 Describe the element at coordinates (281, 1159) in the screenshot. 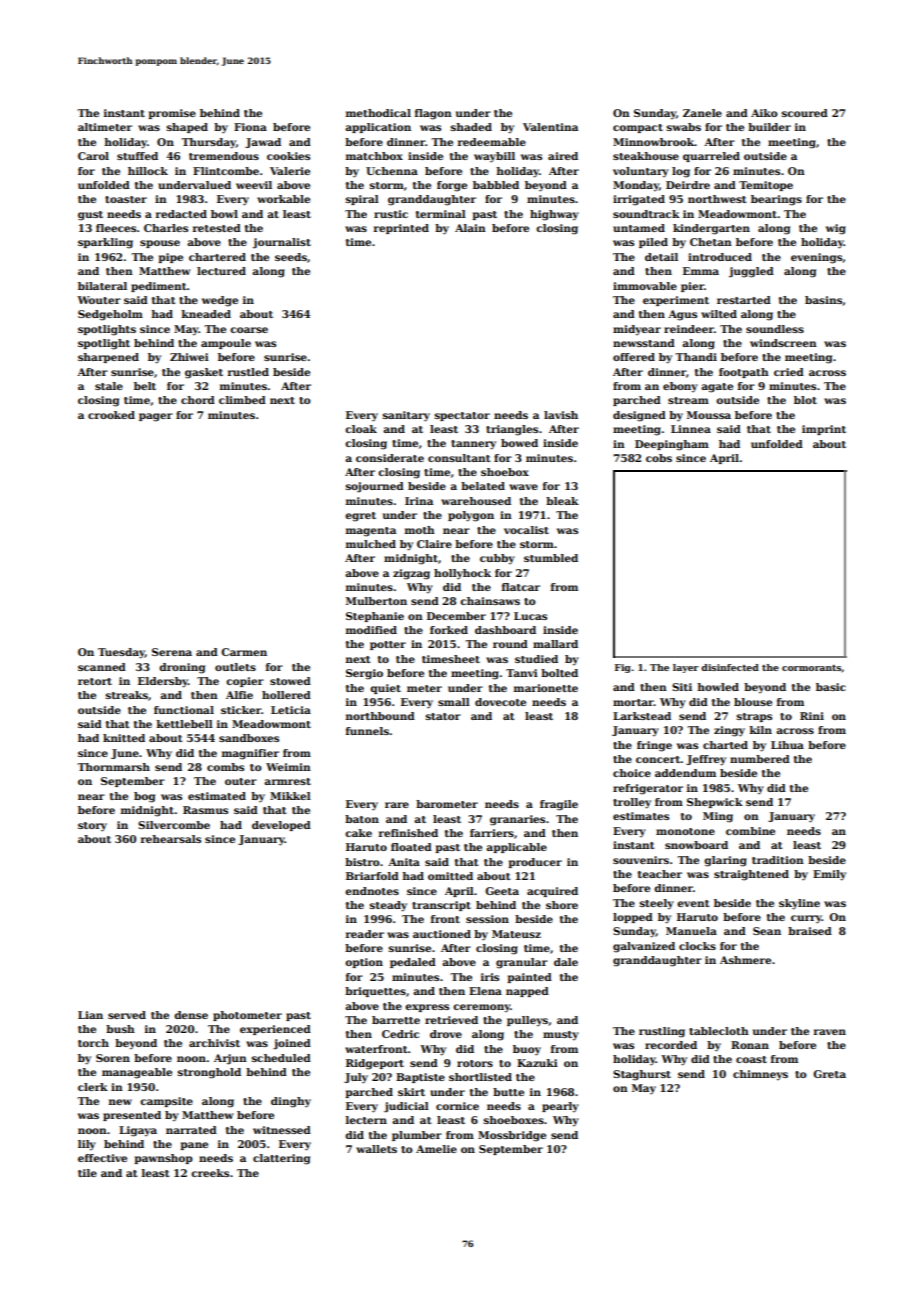

I see `clattering` at that location.
